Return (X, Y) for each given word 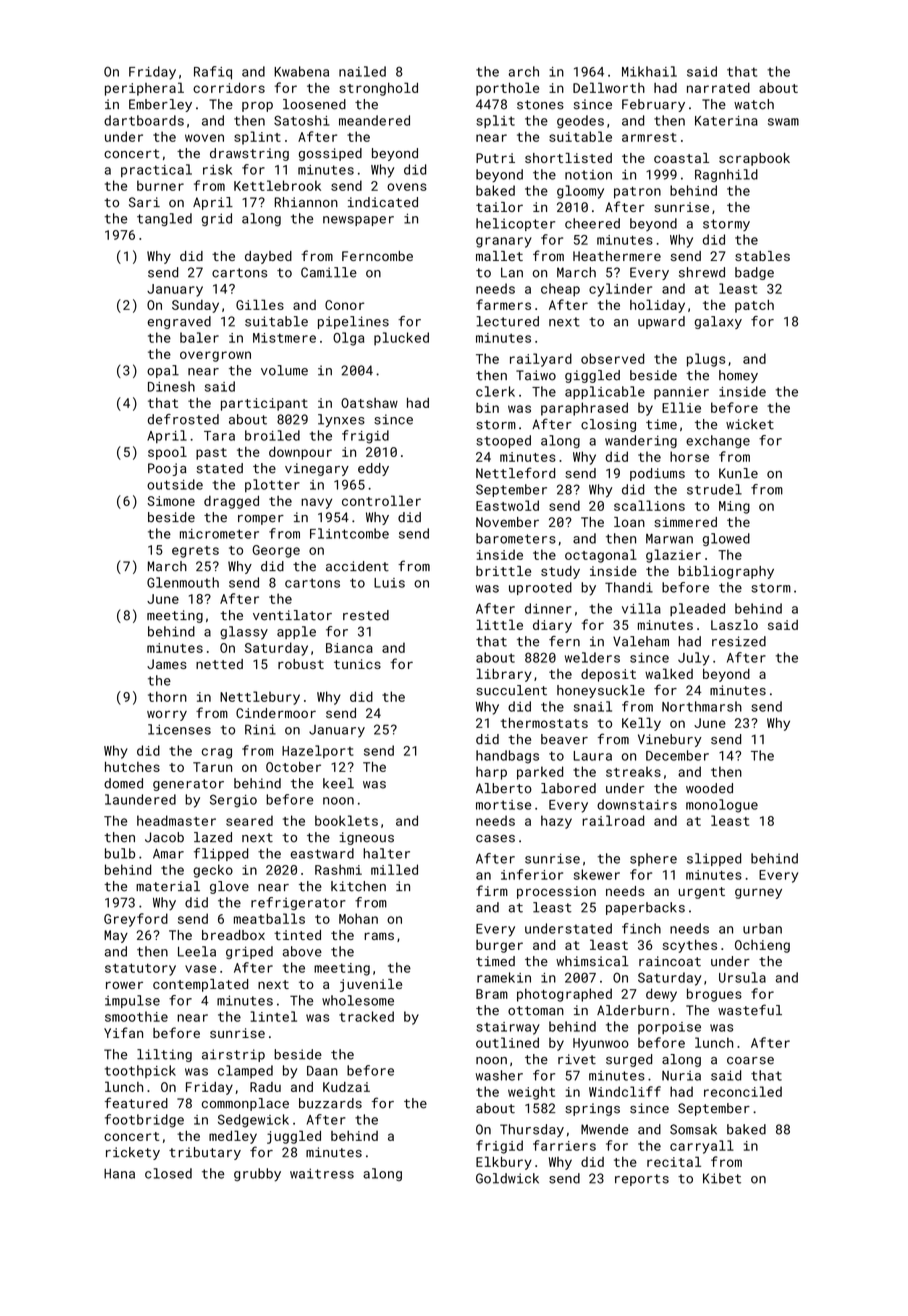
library (504, 675)
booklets (346, 820)
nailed (362, 71)
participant (264, 404)
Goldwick (507, 1178)
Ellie (681, 407)
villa (641, 608)
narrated (718, 88)
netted (219, 664)
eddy (373, 469)
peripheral (144, 89)
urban (762, 928)
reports (642, 1180)
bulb (120, 853)
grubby (257, 1175)
